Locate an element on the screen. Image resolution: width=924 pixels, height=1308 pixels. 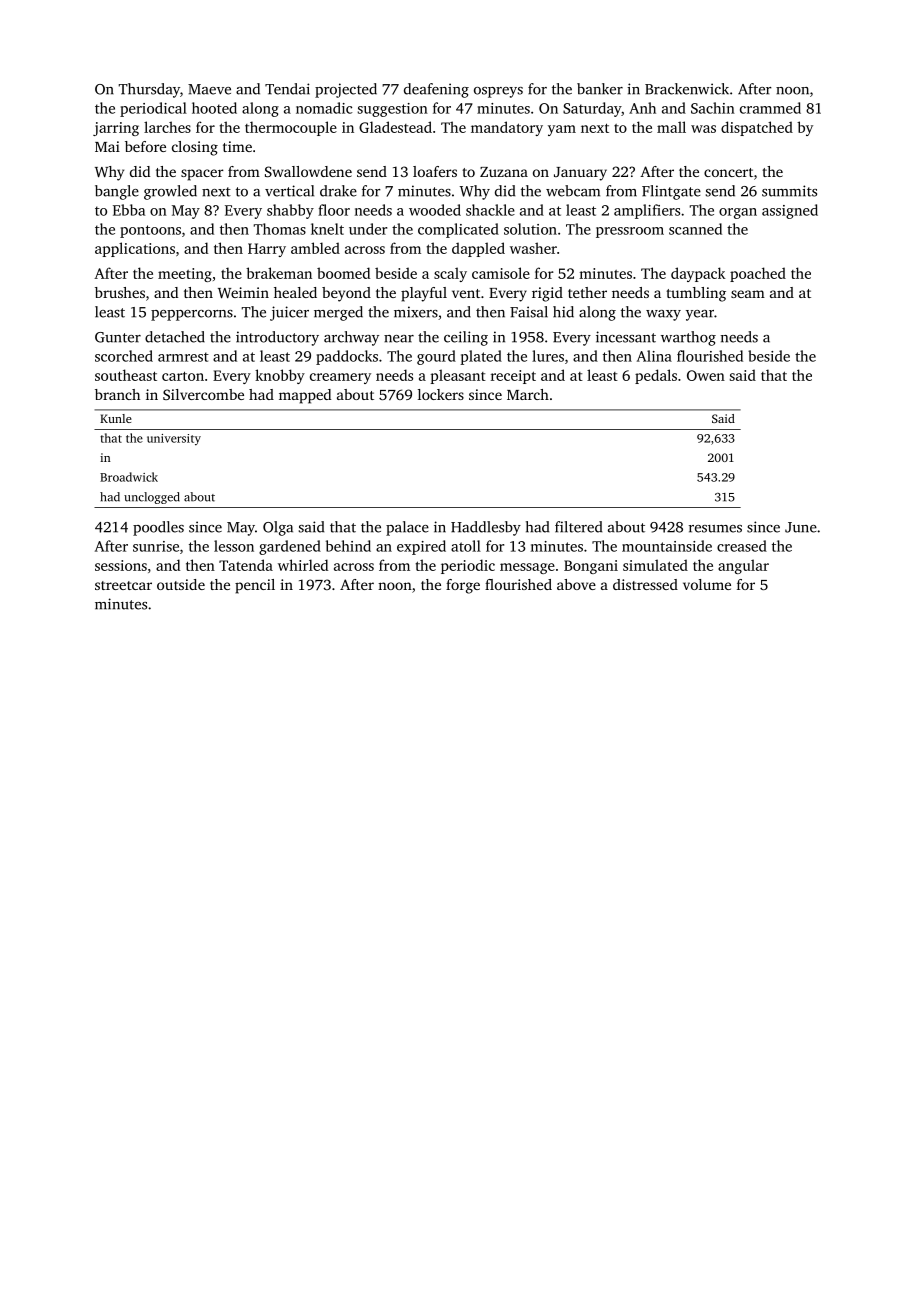
Kunle is located at coordinates (116, 418).
